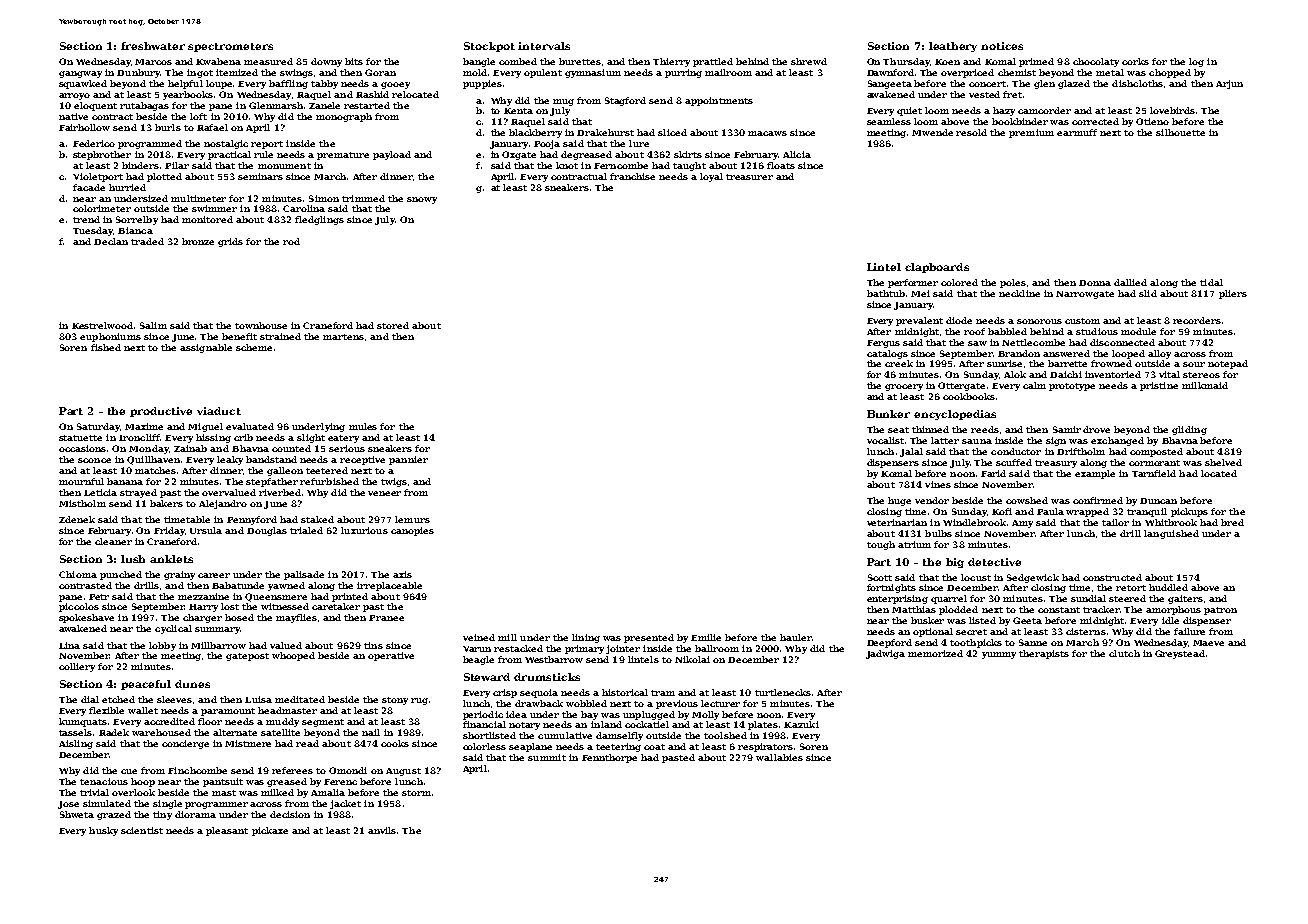  I want to click on sliced, so click(672, 132).
